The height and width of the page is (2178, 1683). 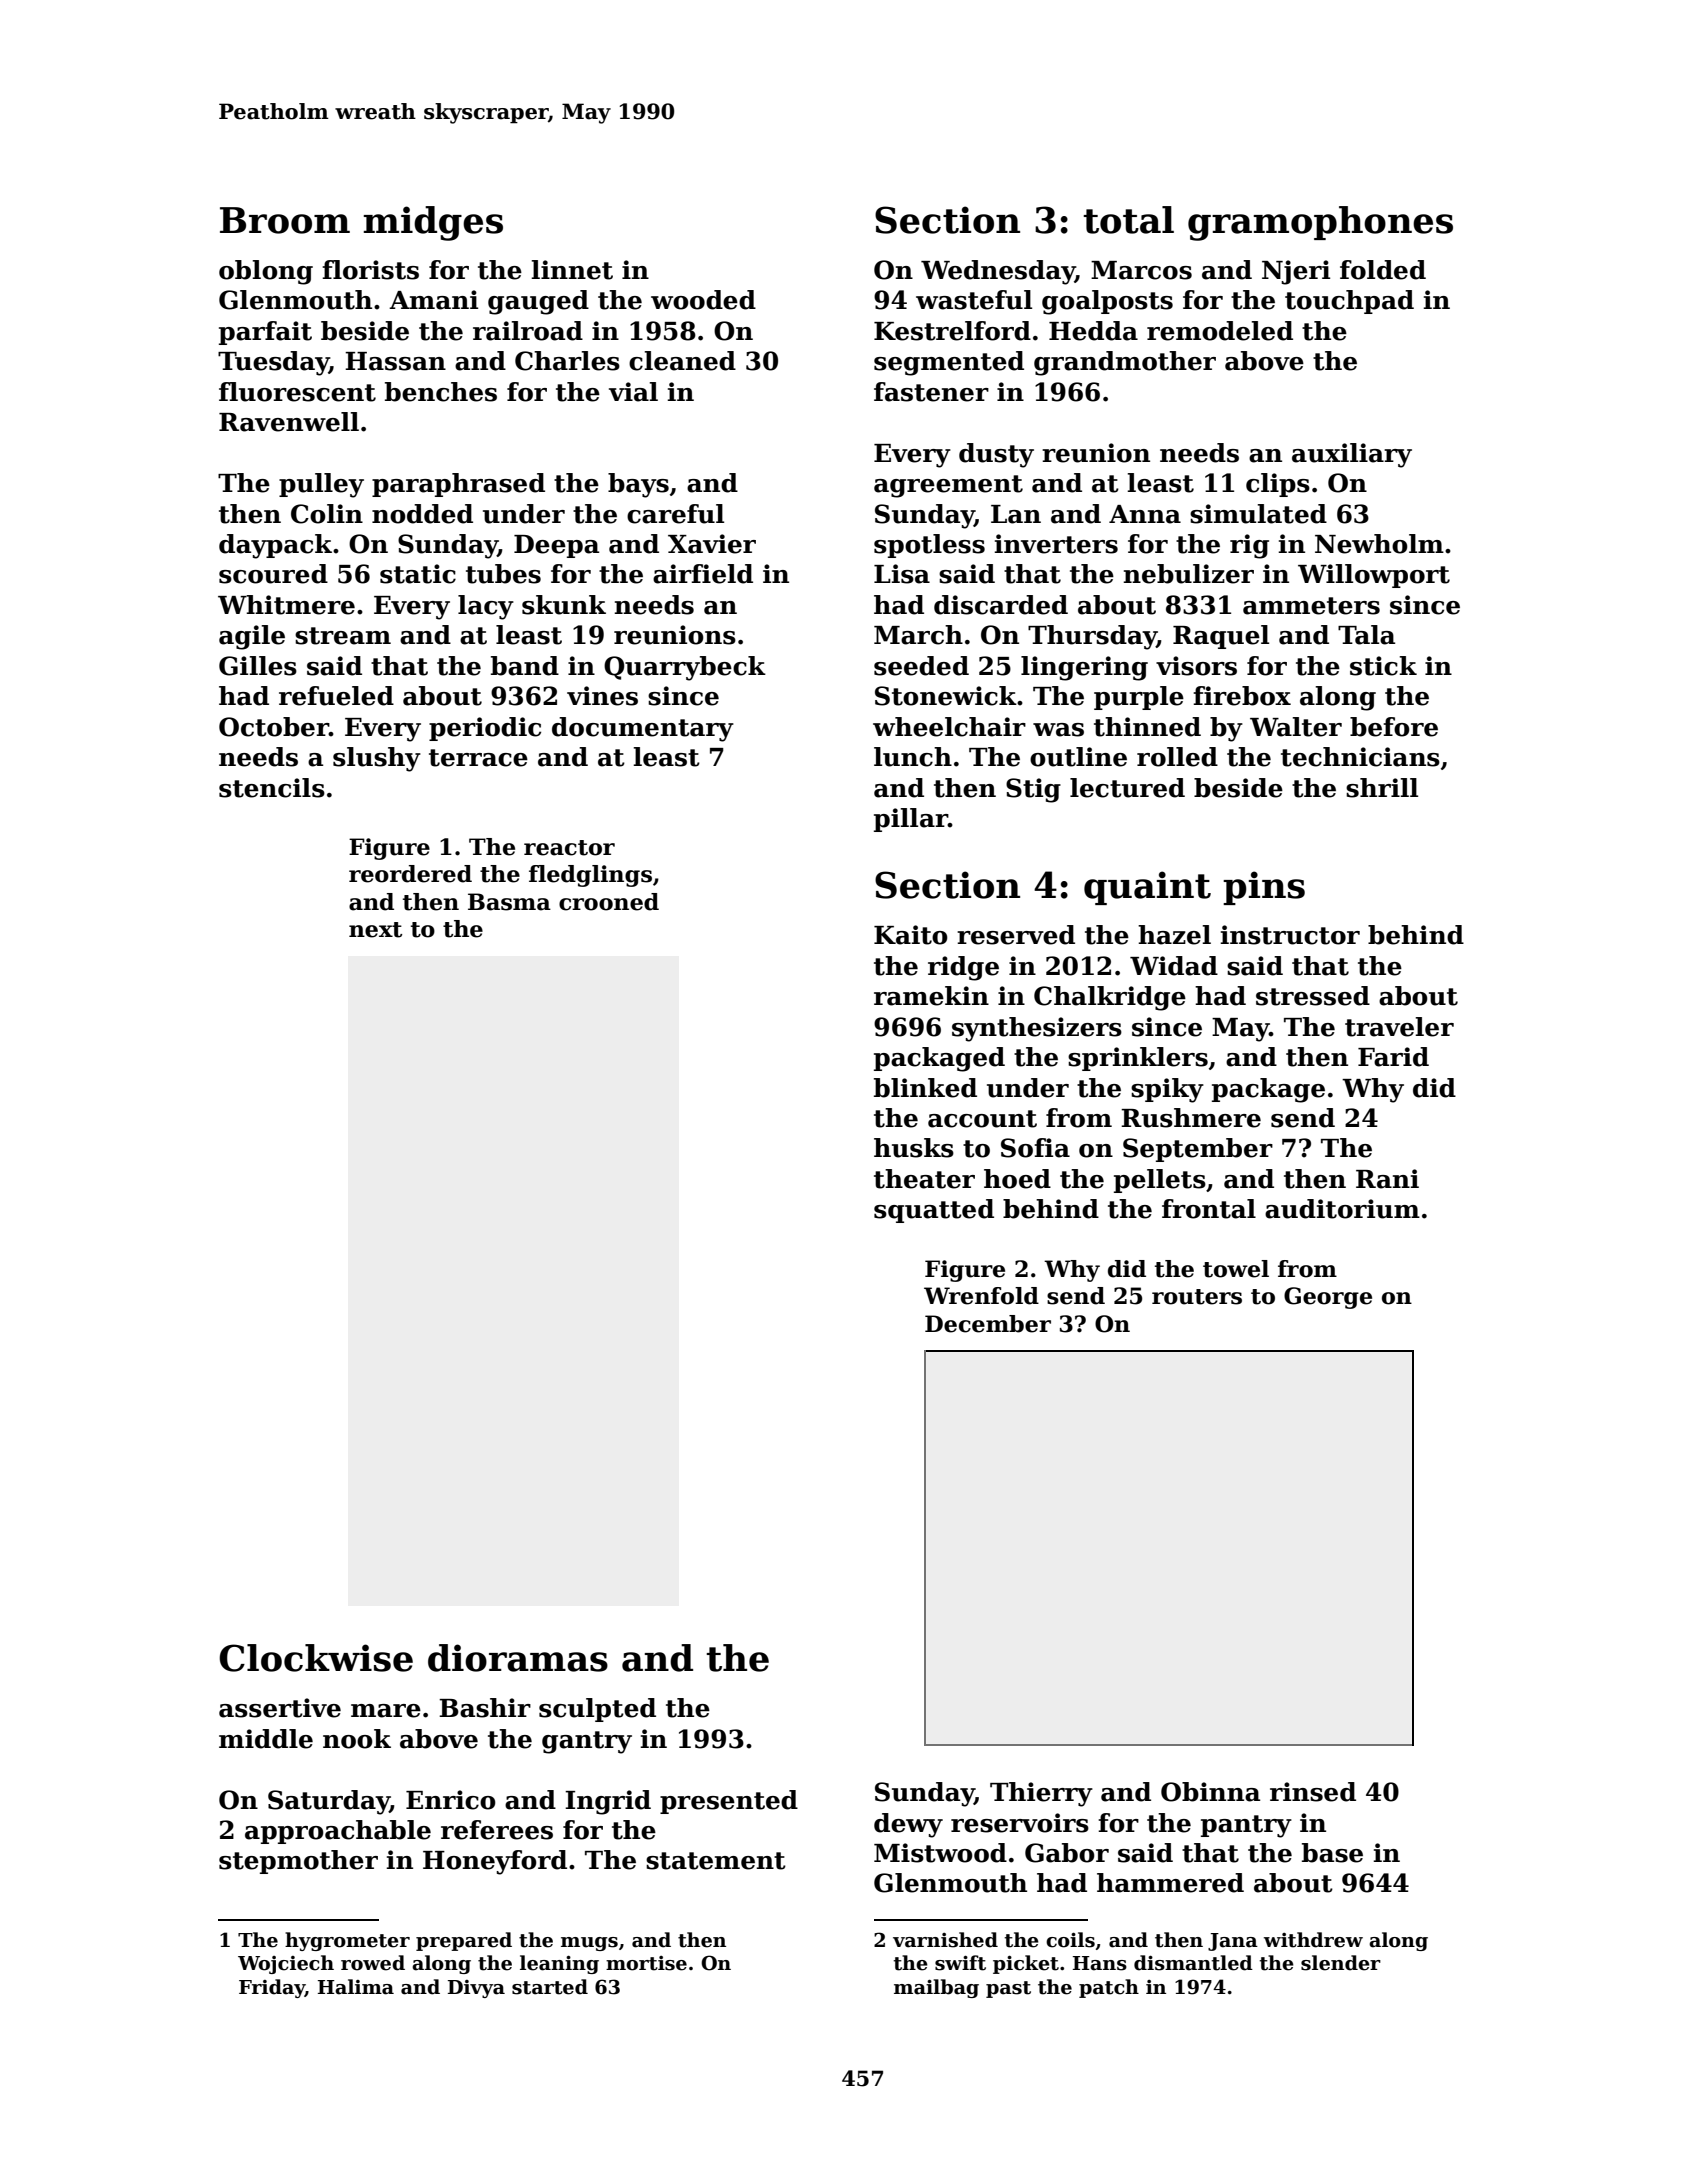 What do you see at coordinates (703, 300) in the page?
I see `wooded` at bounding box center [703, 300].
